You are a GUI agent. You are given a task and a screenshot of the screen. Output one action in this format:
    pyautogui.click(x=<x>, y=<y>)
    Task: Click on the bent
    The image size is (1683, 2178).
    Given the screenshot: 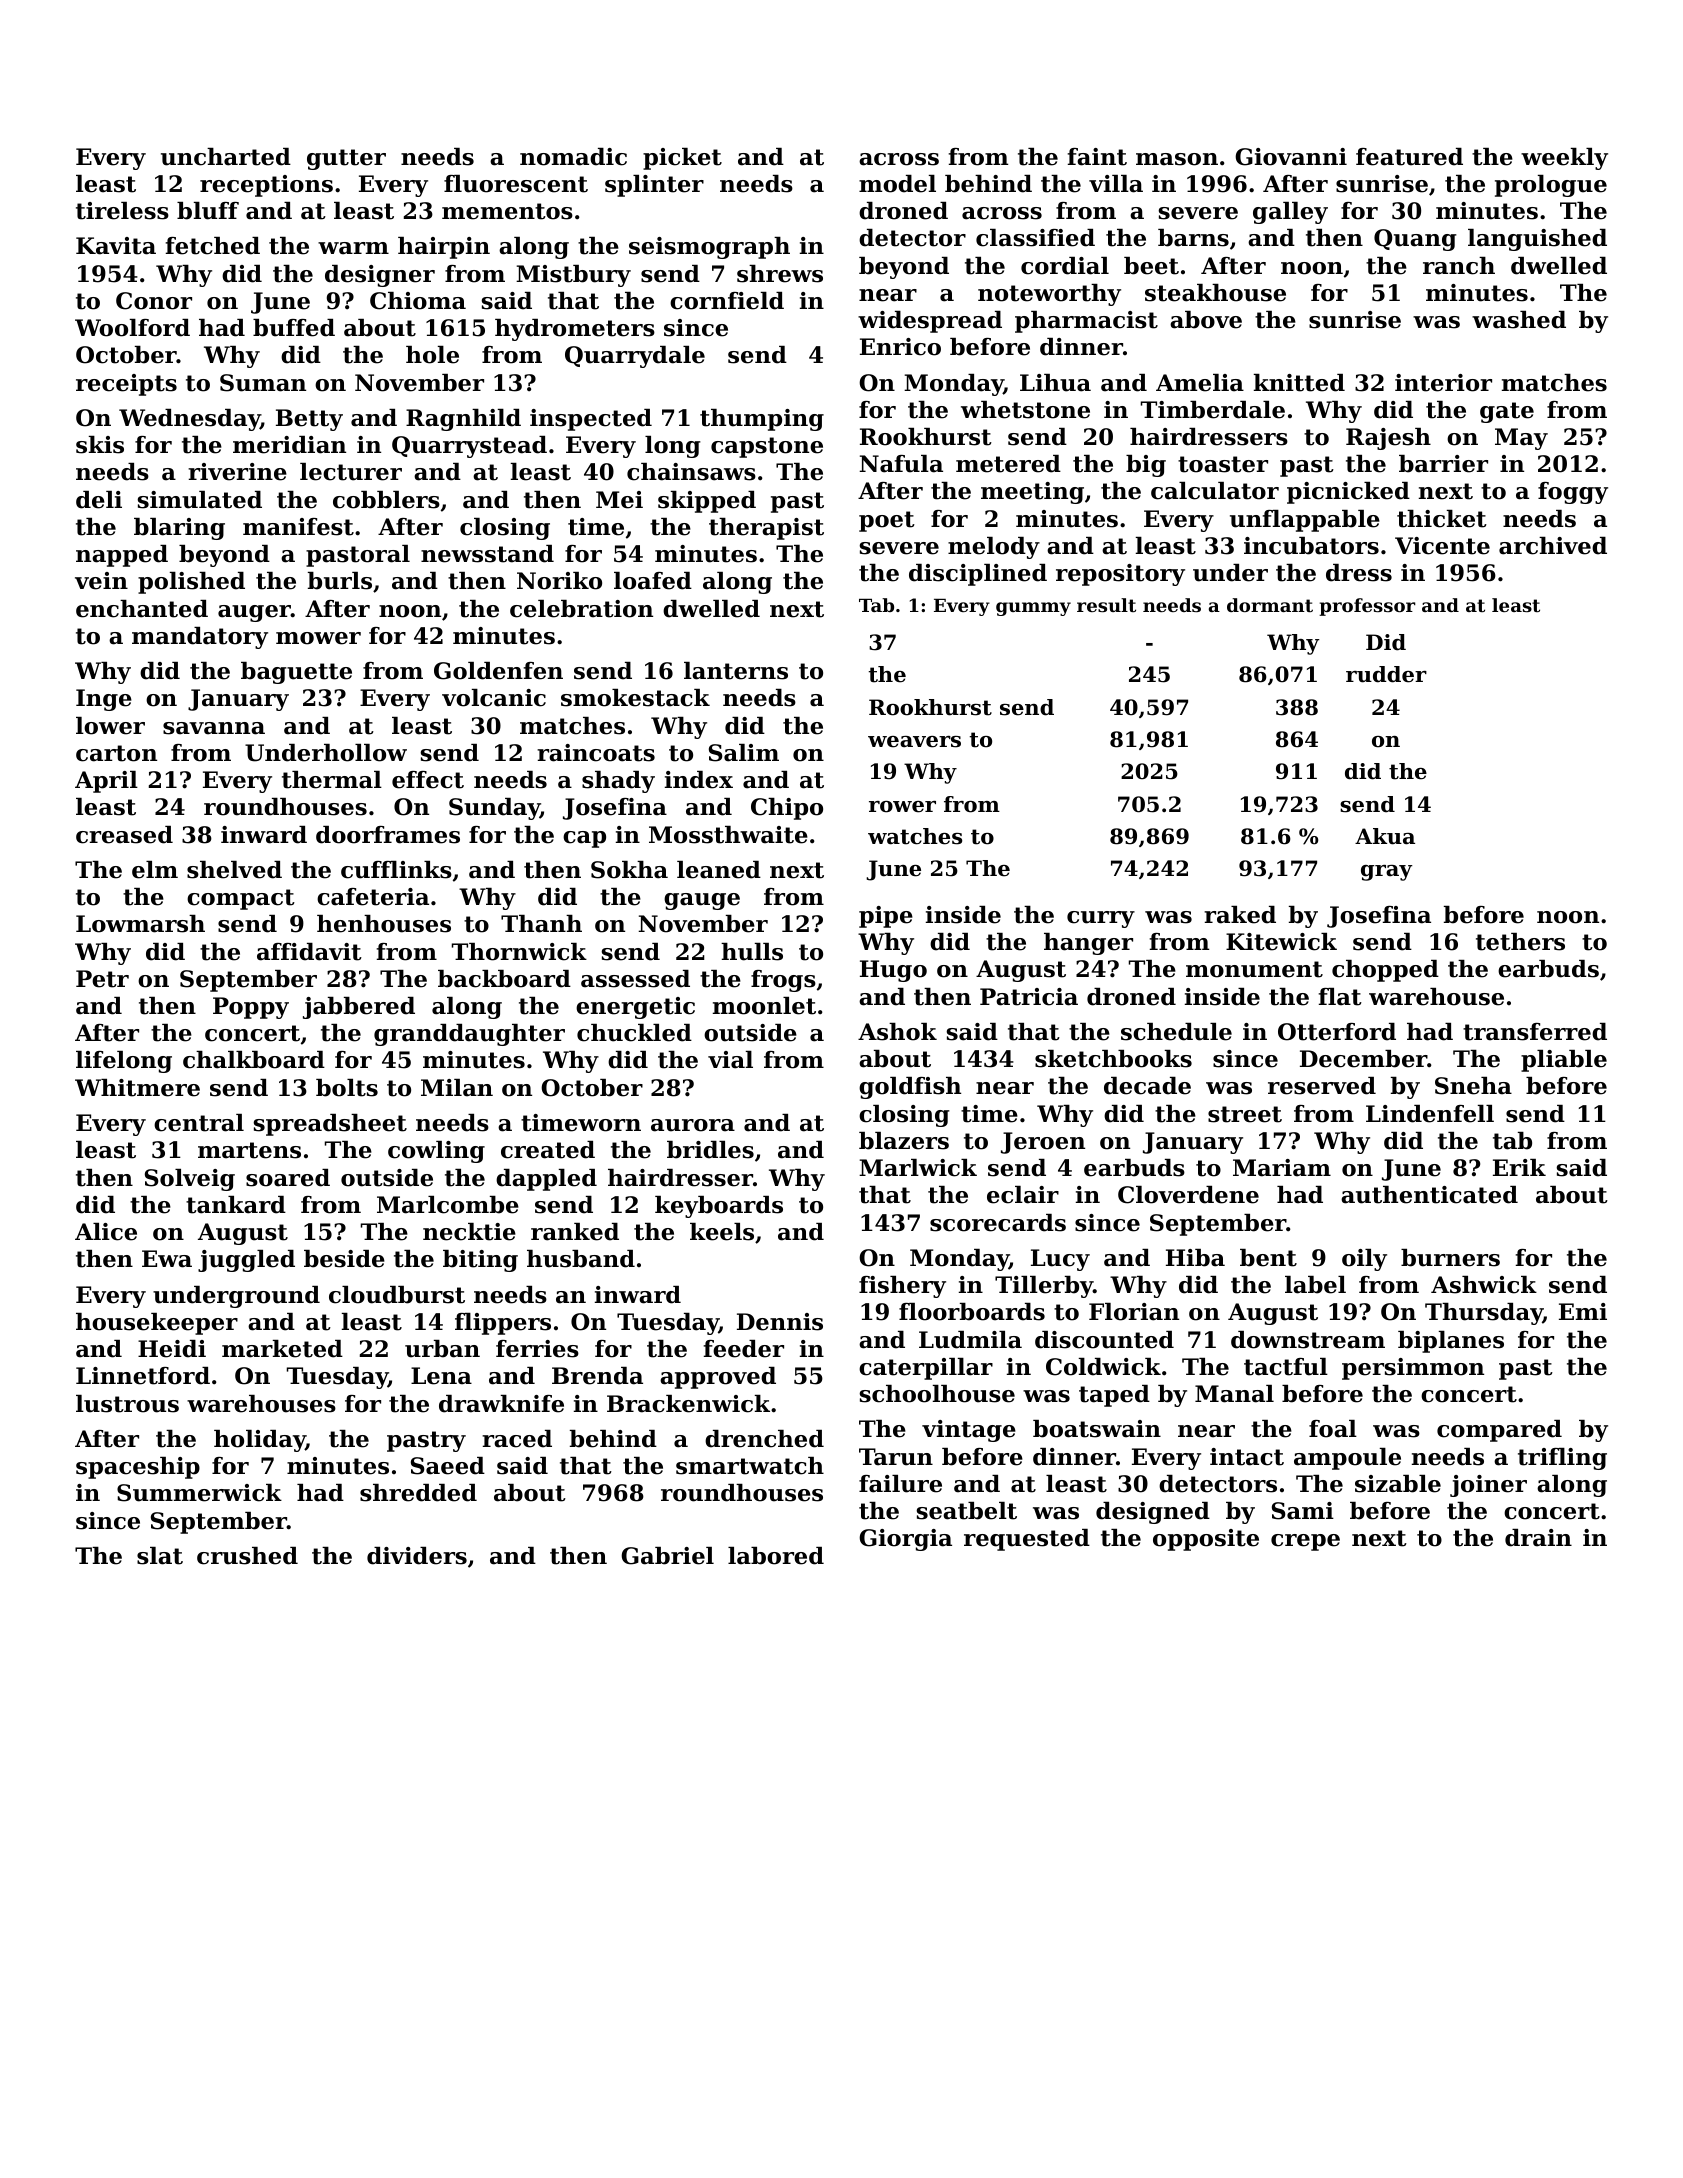 What is the action you would take?
    pyautogui.click(x=1268, y=1258)
